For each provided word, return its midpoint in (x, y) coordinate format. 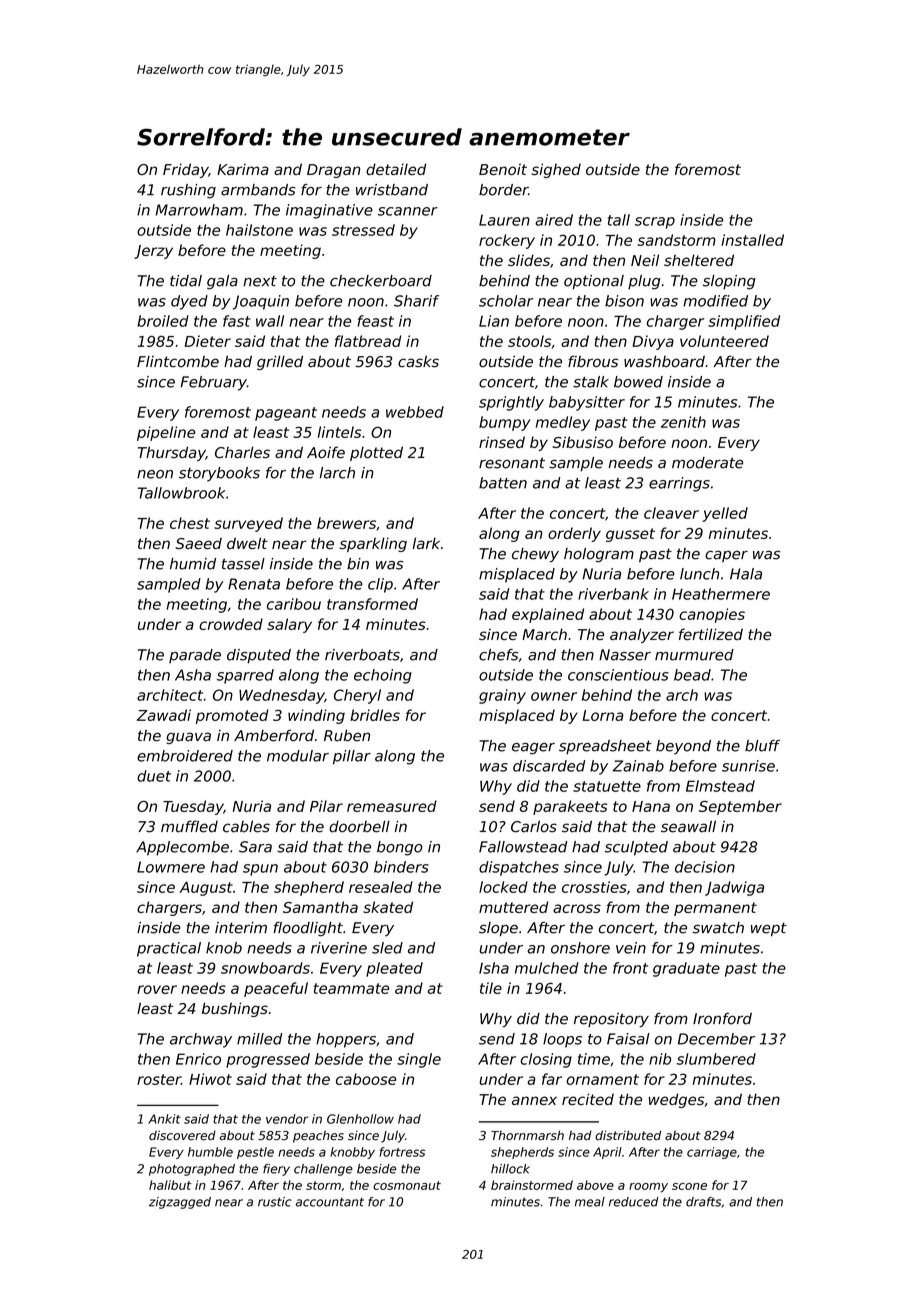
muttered (513, 907)
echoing (383, 676)
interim (241, 928)
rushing (188, 191)
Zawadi (164, 715)
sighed (556, 170)
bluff (762, 746)
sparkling (373, 544)
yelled (725, 514)
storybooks (219, 474)
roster (159, 1079)
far (552, 1079)
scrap (655, 223)
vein (631, 948)
